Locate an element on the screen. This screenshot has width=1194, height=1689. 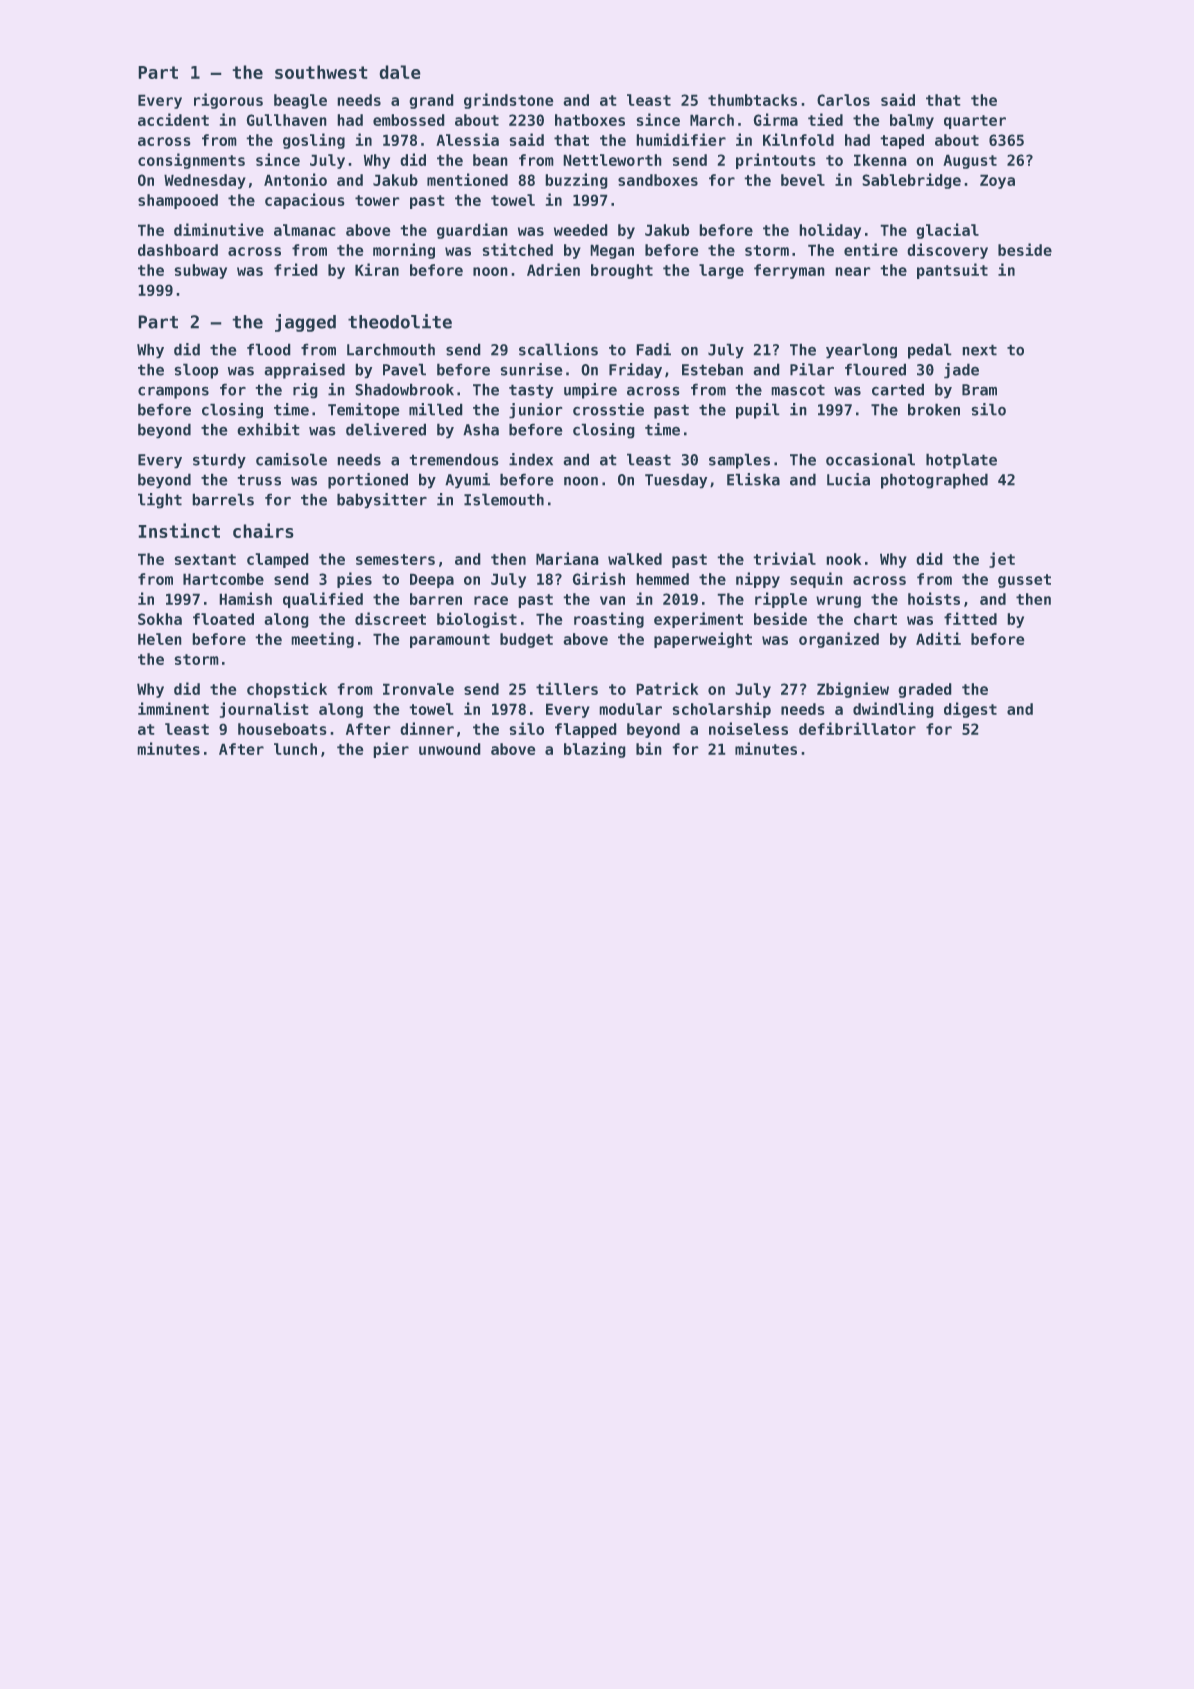
flood is located at coordinates (269, 349).
